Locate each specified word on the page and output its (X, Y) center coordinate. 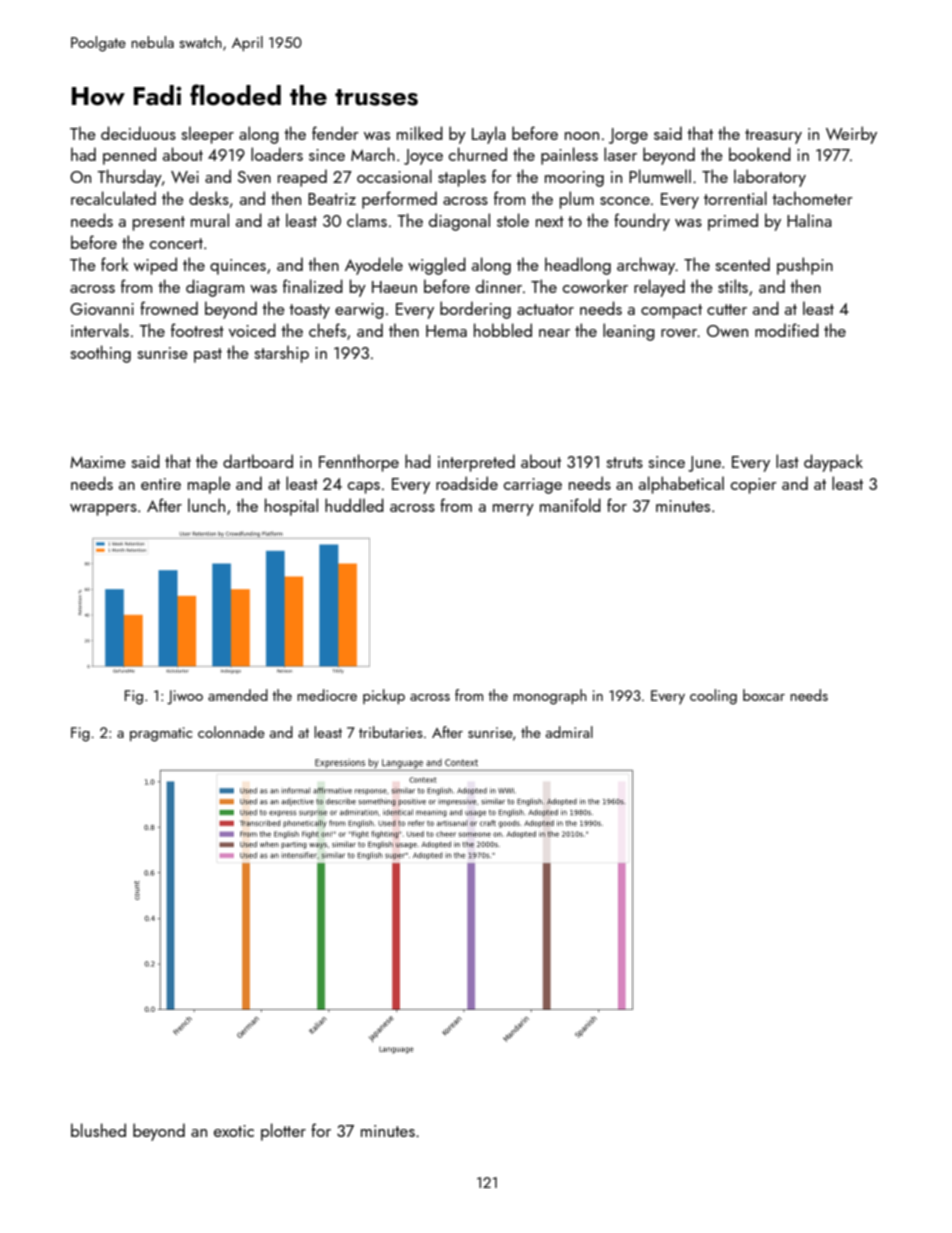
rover (679, 333)
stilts (733, 286)
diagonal (459, 222)
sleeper (207, 135)
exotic (234, 1131)
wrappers (103, 510)
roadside (467, 483)
